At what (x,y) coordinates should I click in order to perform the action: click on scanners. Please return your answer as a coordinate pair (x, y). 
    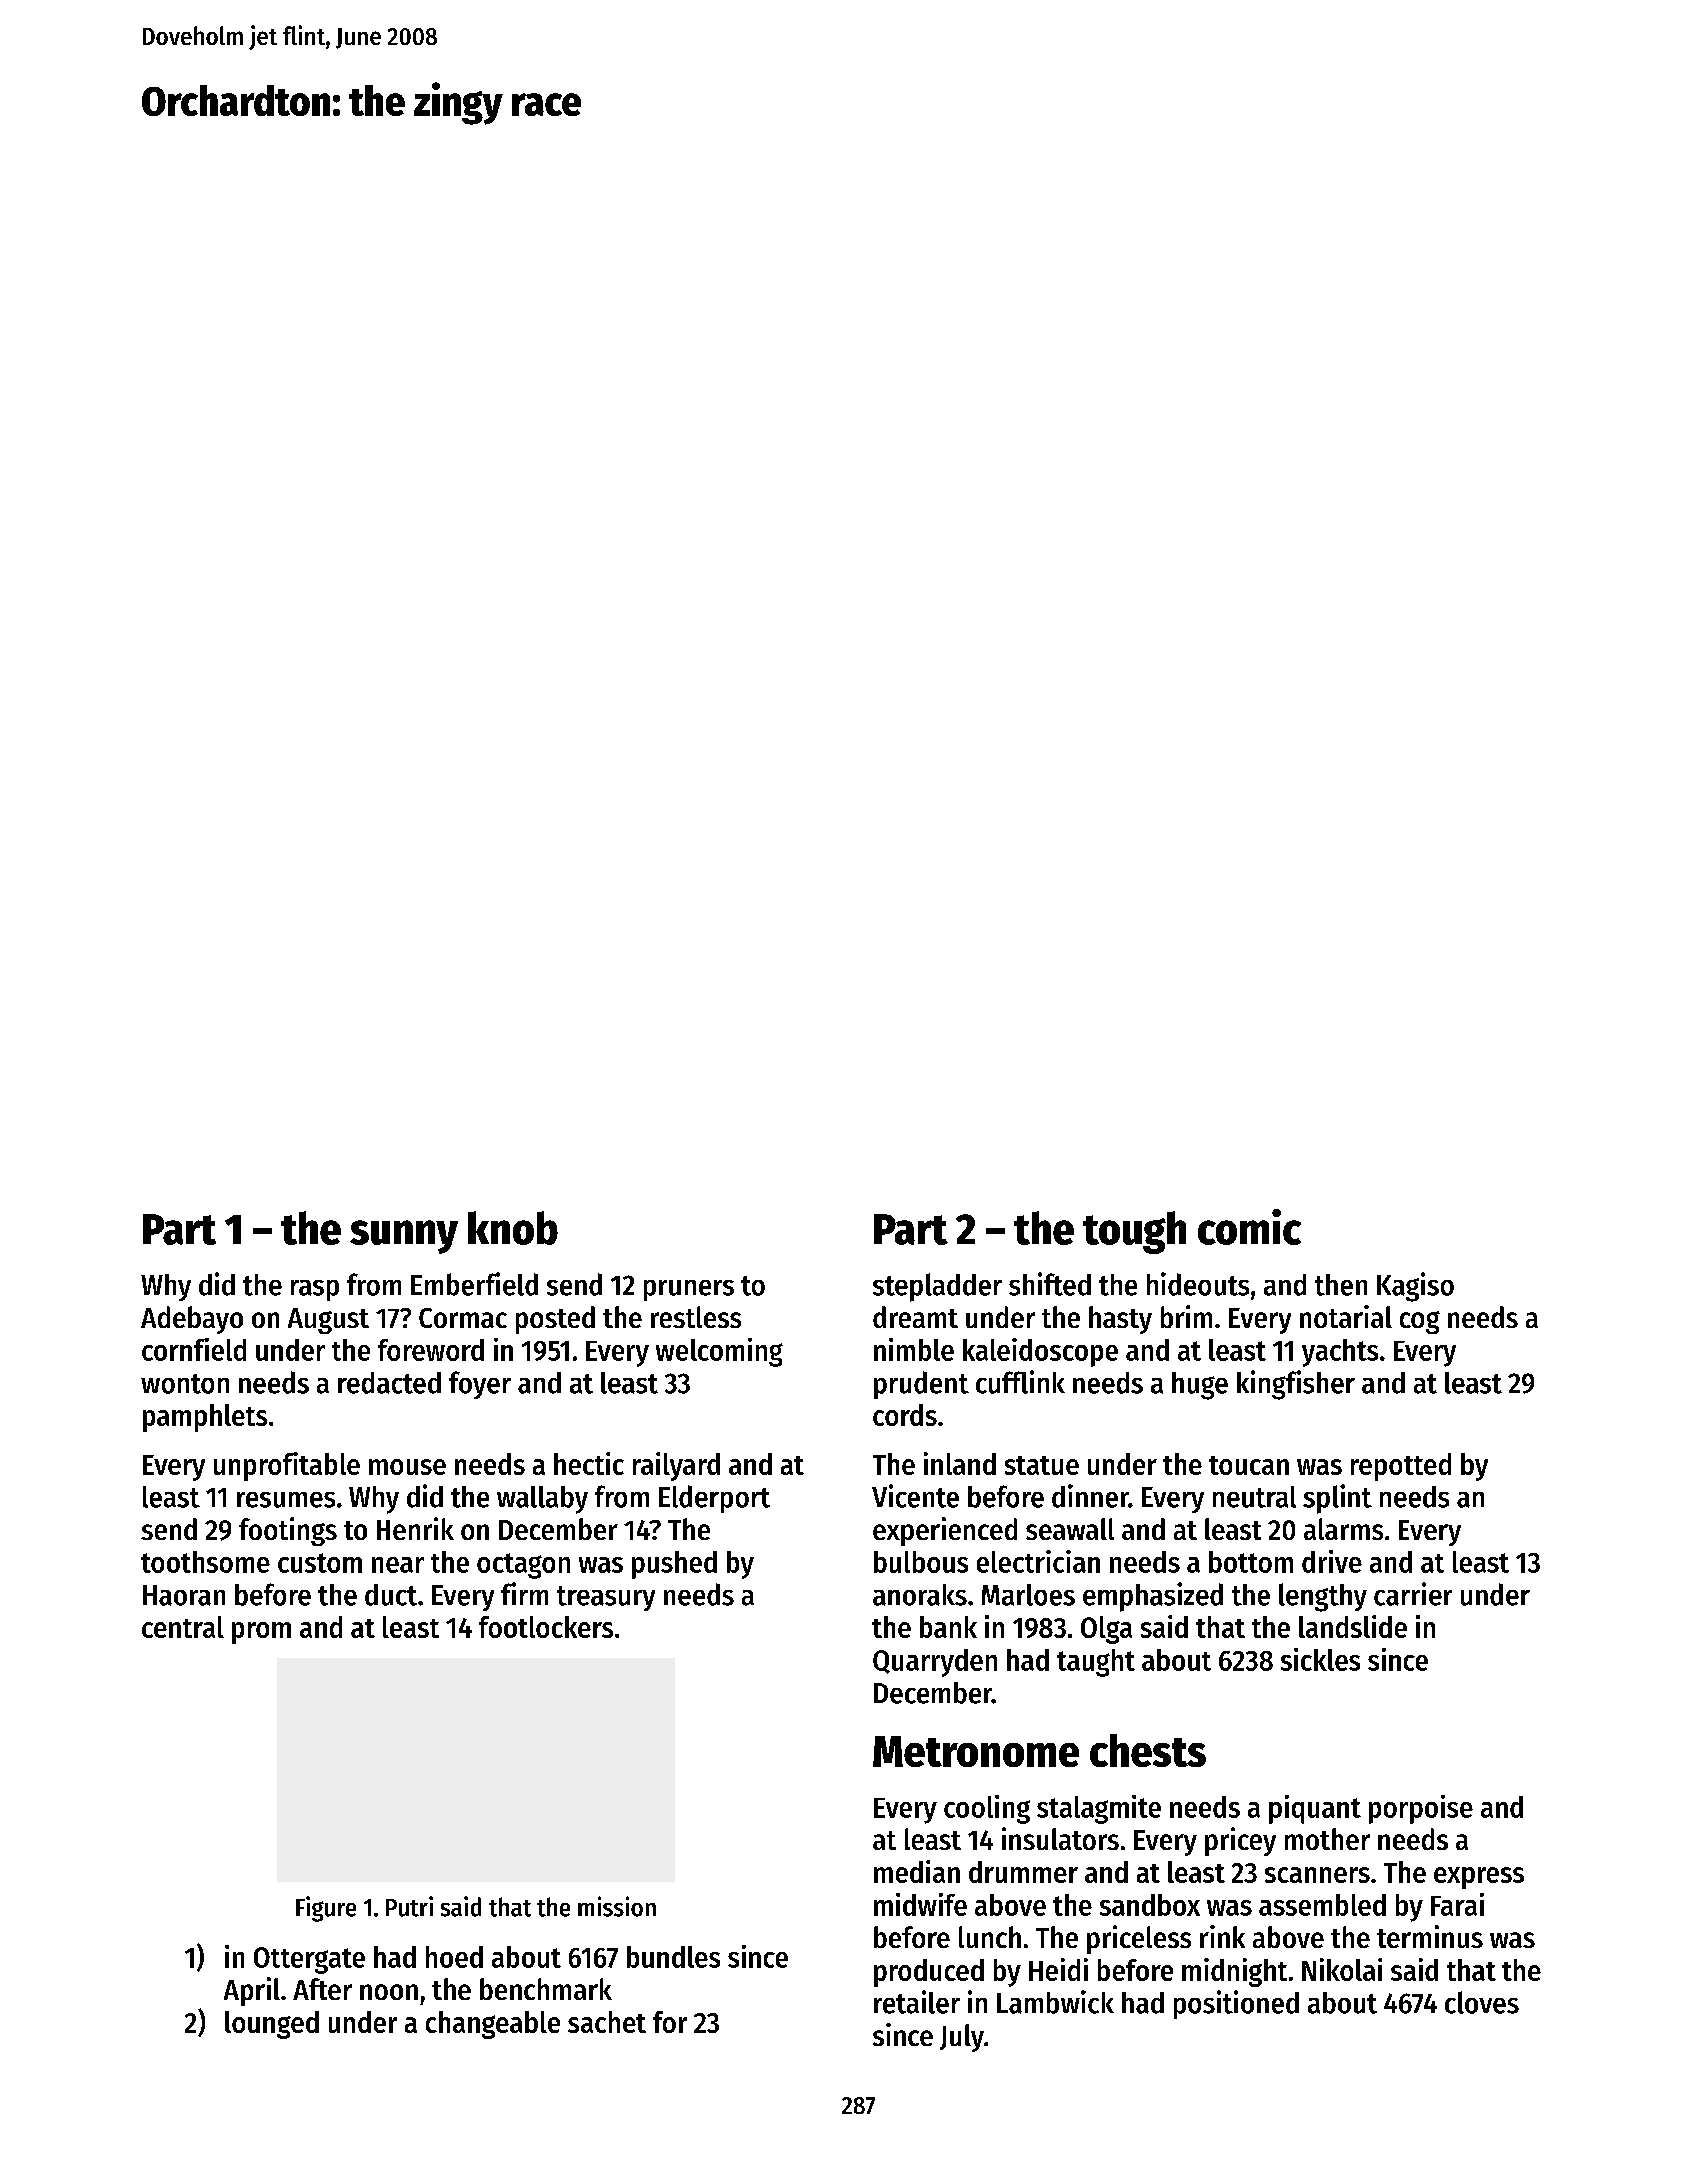
    Looking at the image, I should click on (1317, 1875).
